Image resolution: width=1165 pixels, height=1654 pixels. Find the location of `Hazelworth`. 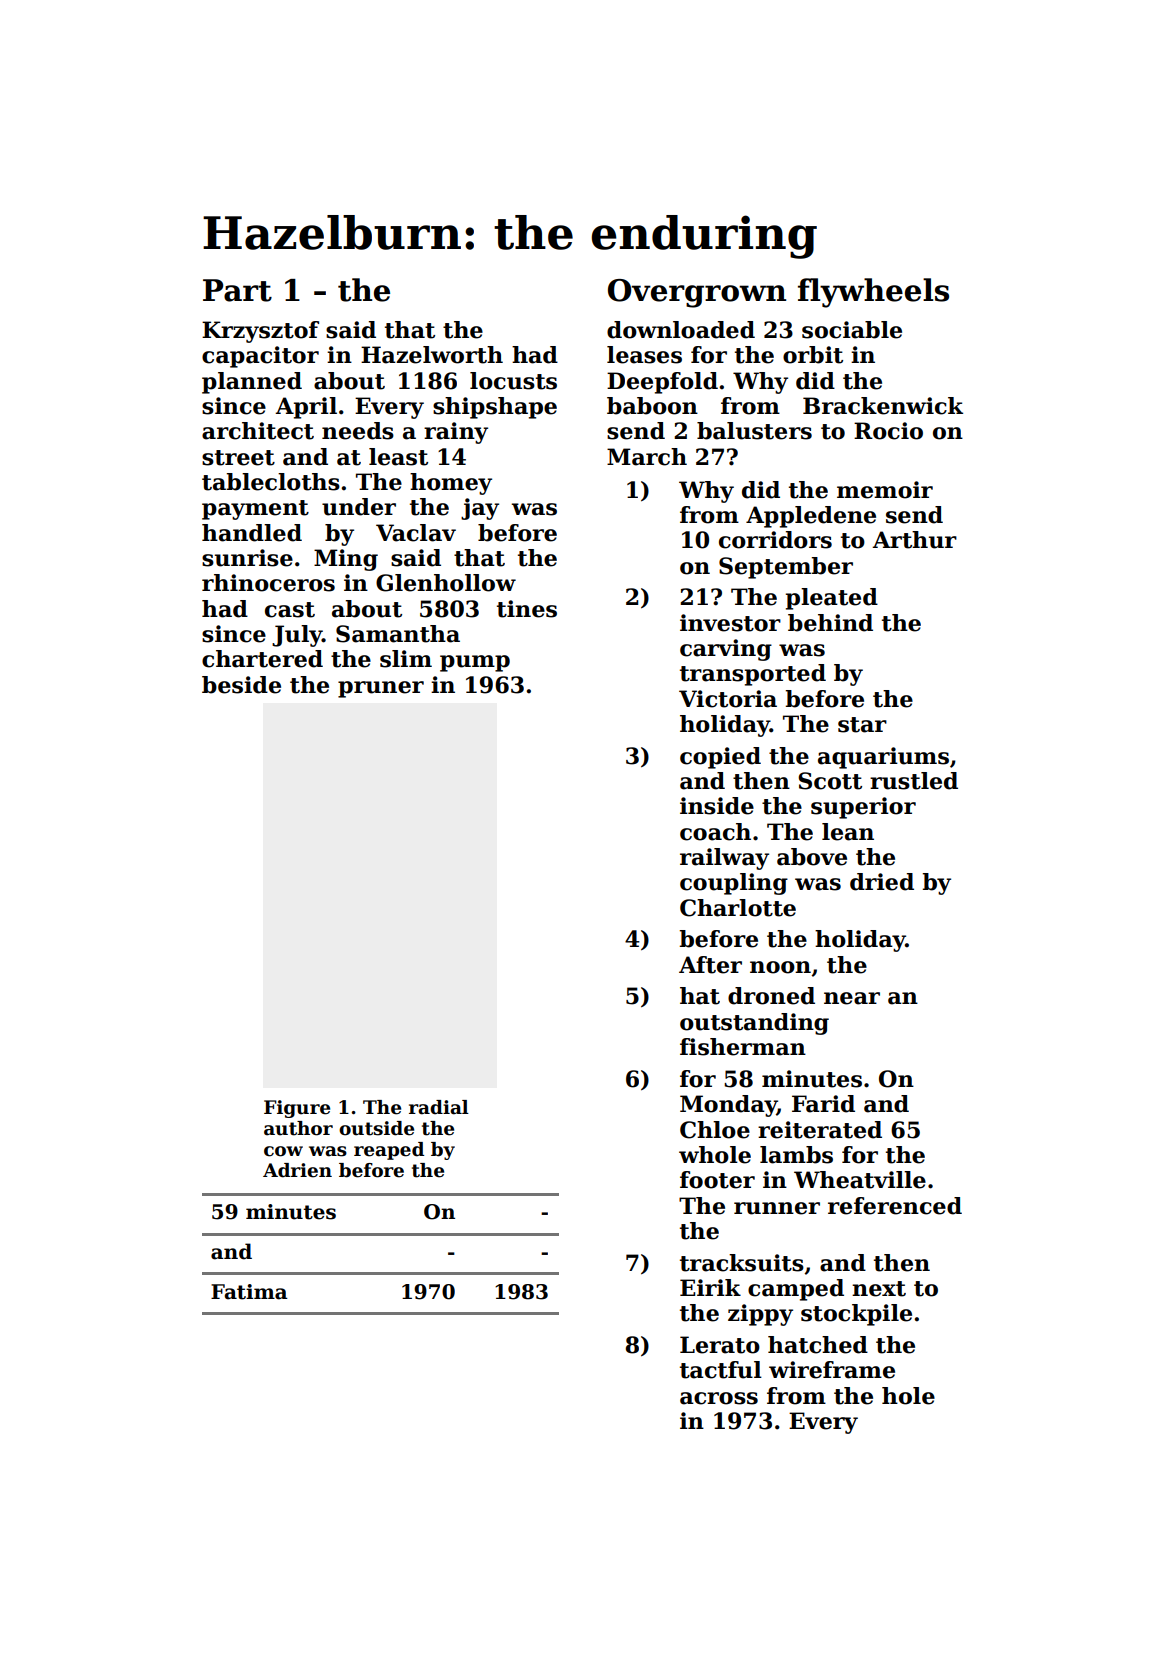

Hazelworth is located at coordinates (432, 355).
